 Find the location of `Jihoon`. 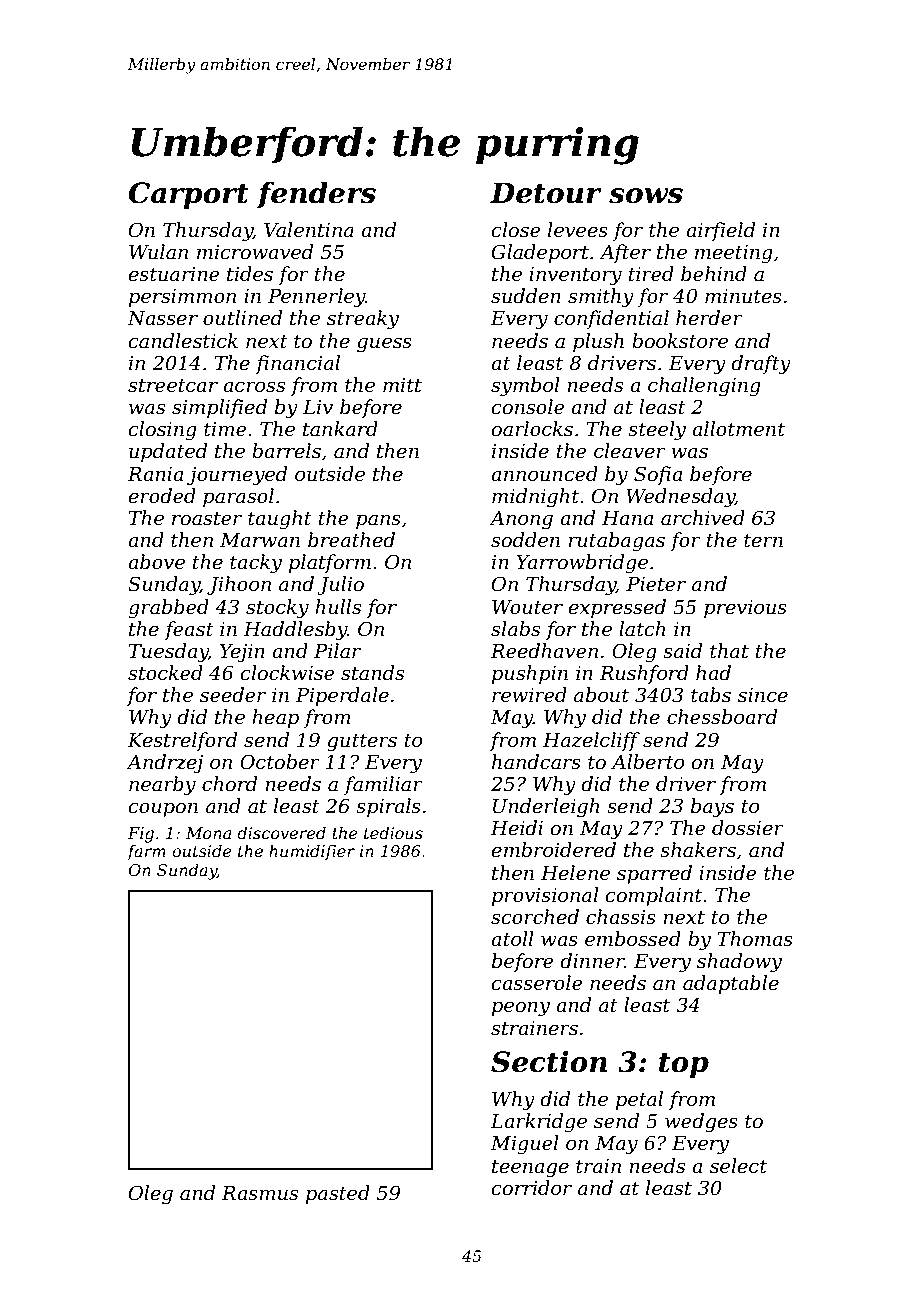

Jihoon is located at coordinates (239, 585).
